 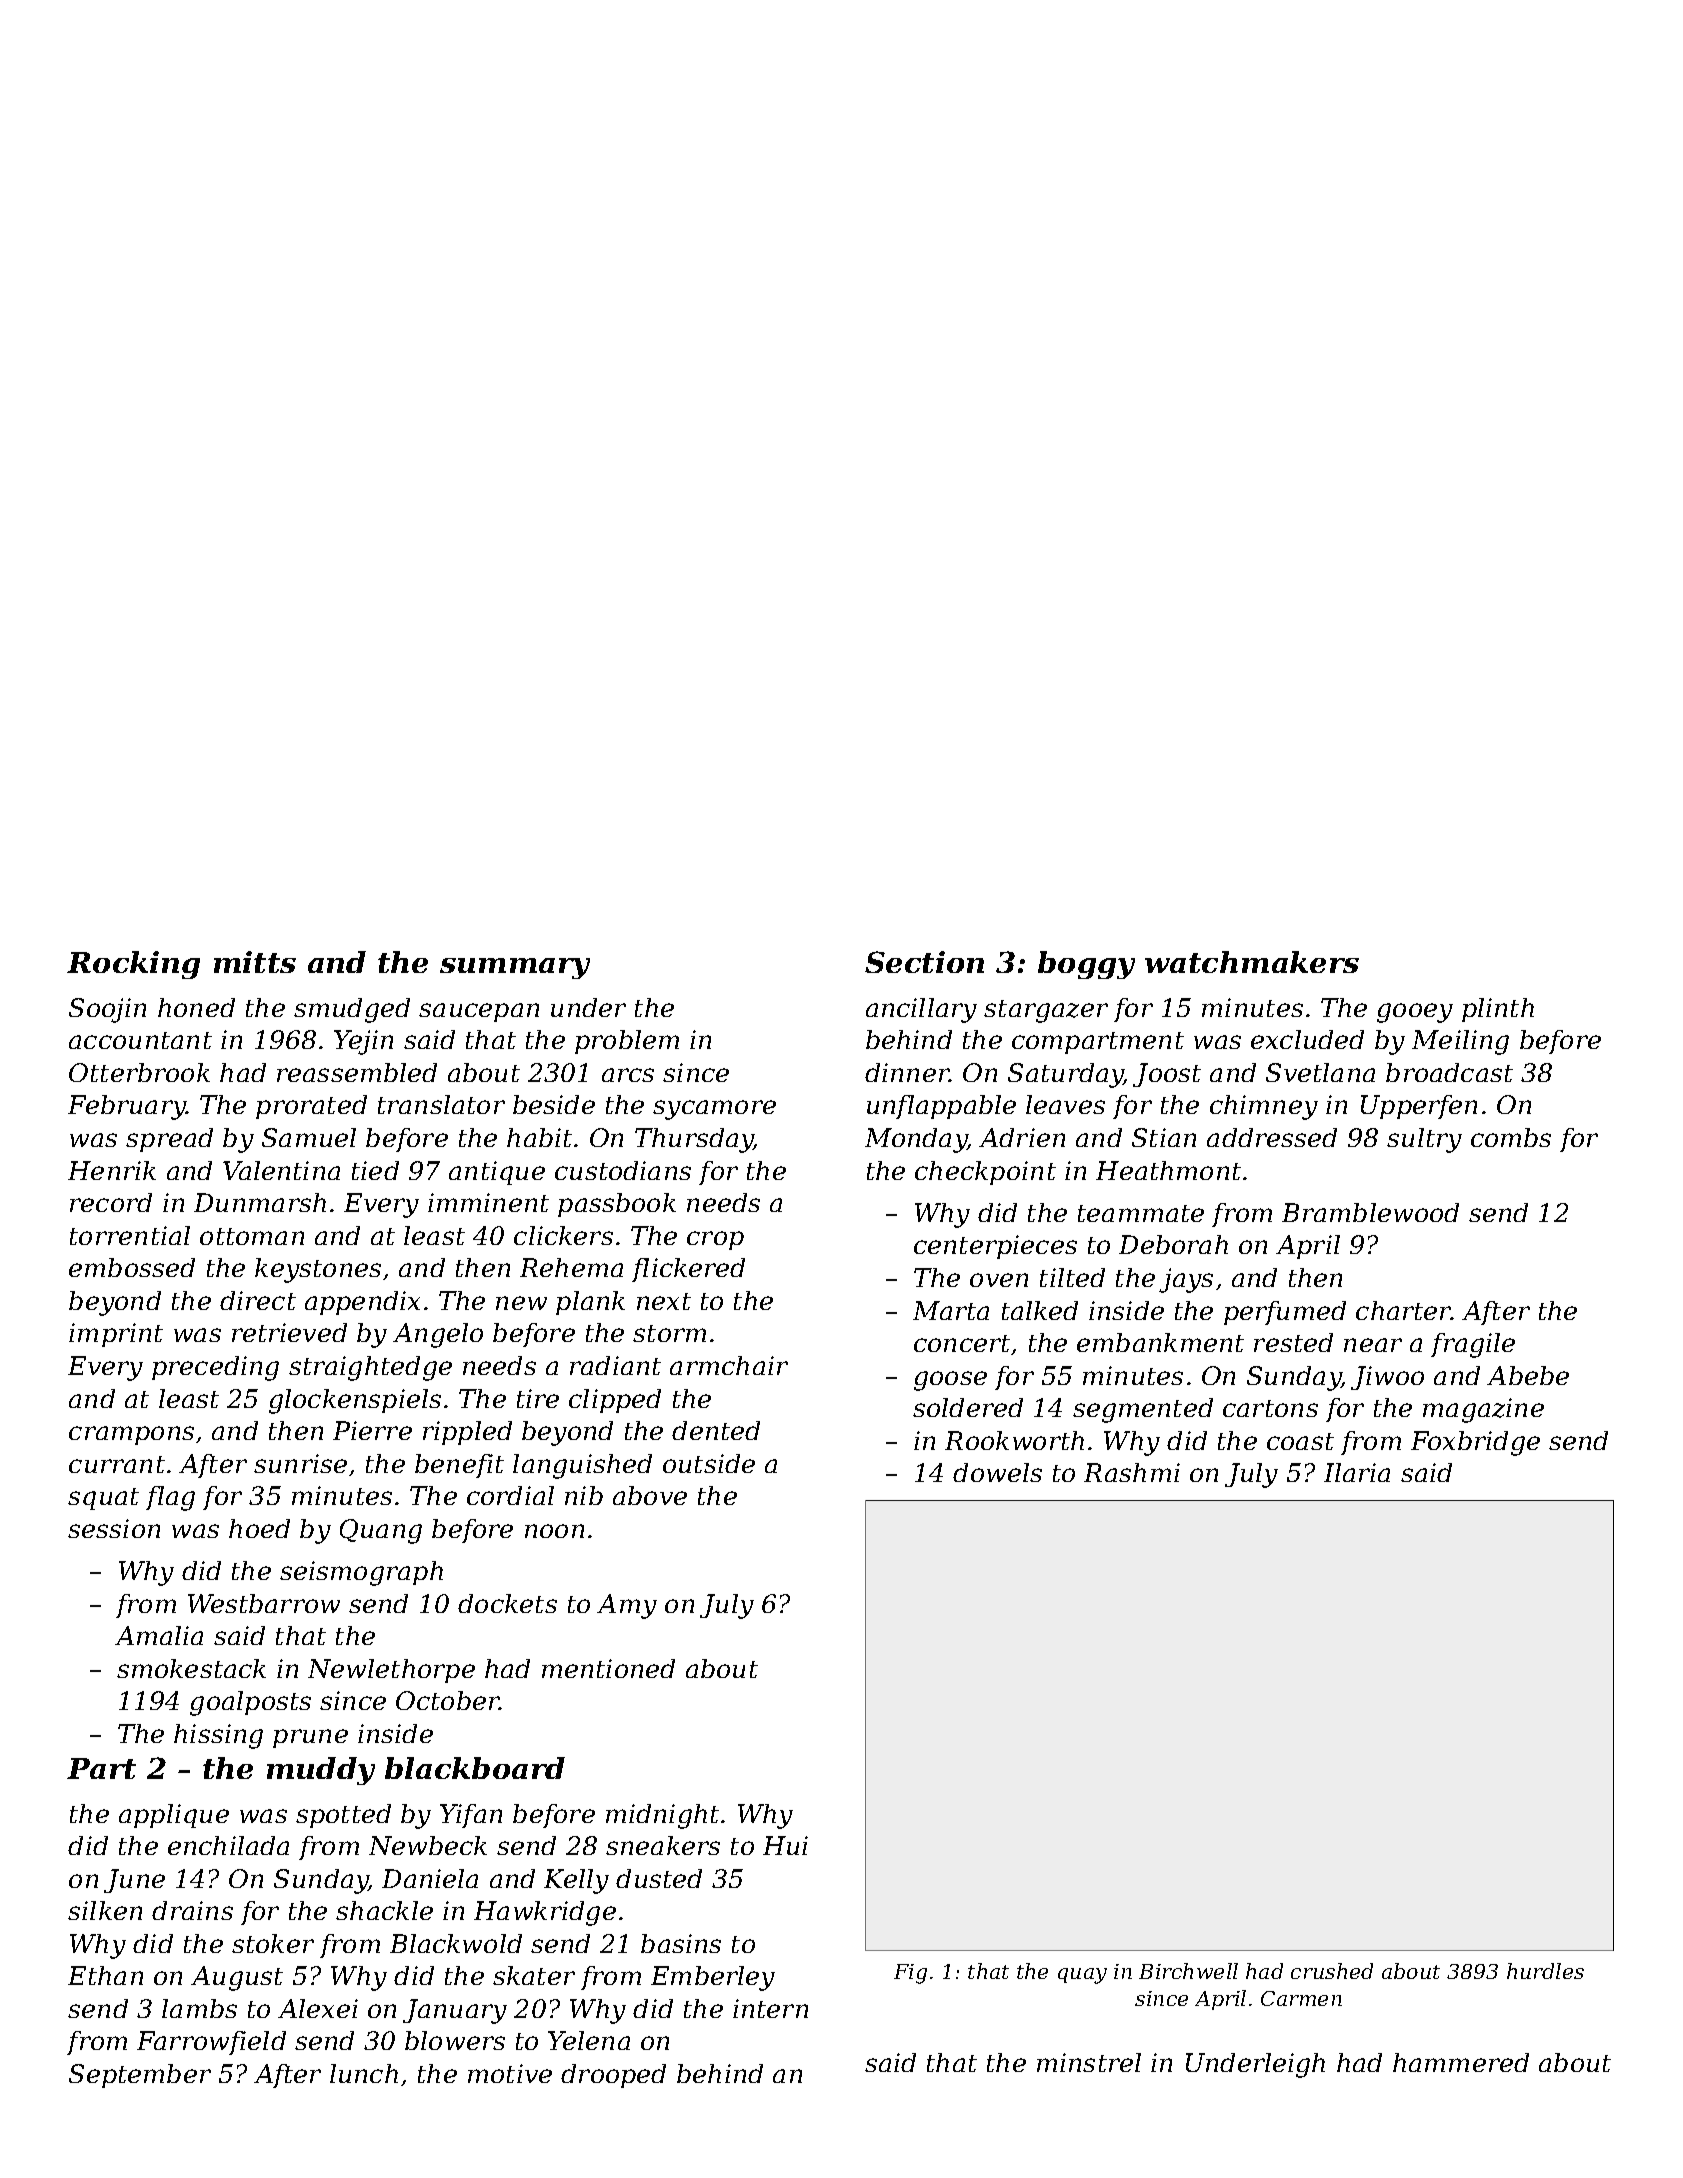 I want to click on dowels, so click(x=997, y=1472).
